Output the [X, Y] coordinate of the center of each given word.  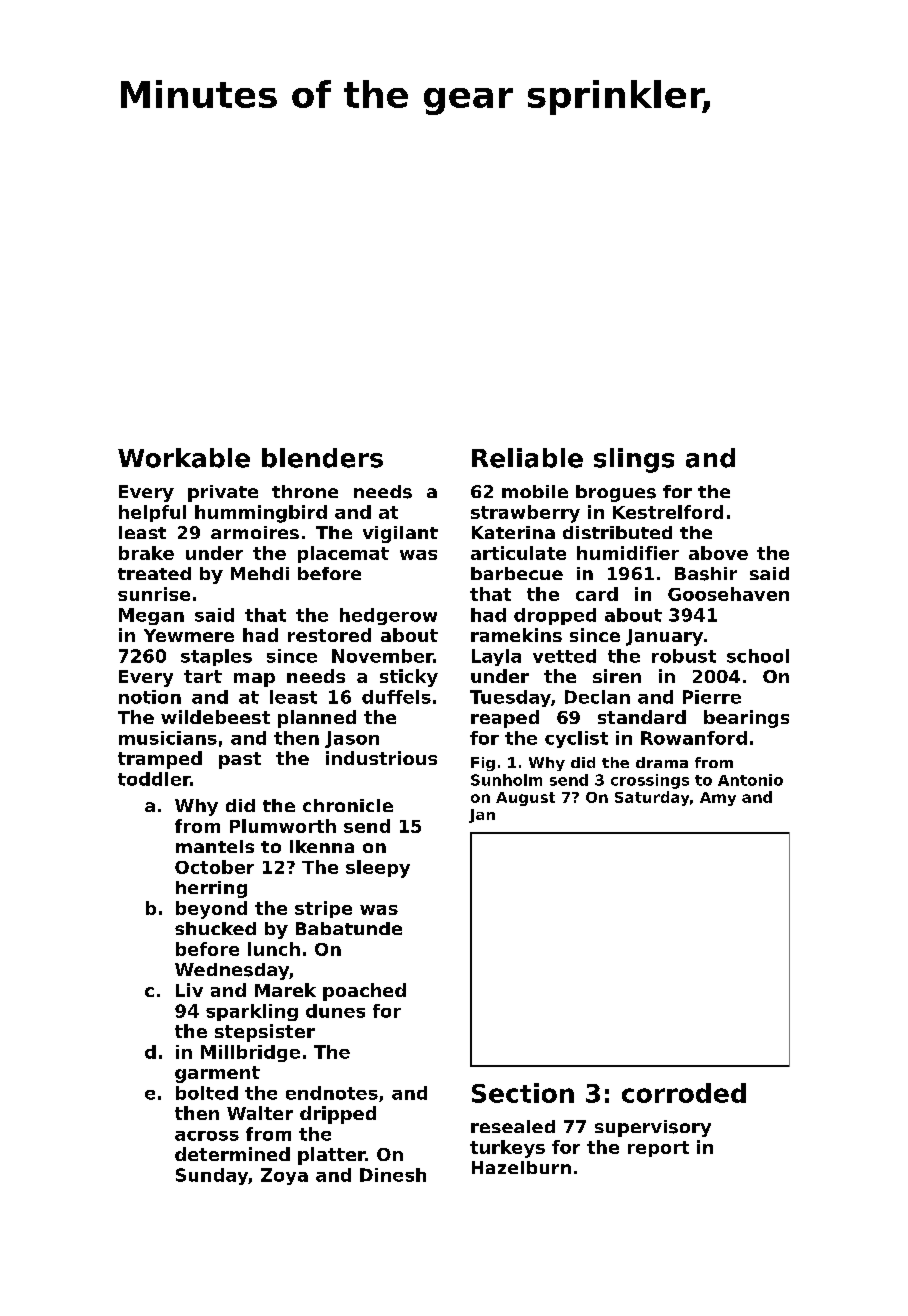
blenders [322, 458]
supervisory [653, 1128]
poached [364, 992]
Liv [189, 990]
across [207, 1136]
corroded [684, 1093]
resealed [513, 1126]
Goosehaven [728, 594]
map [254, 680]
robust [684, 656]
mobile [535, 491]
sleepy [378, 869]
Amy [718, 799]
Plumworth [283, 826]
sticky [409, 678]
